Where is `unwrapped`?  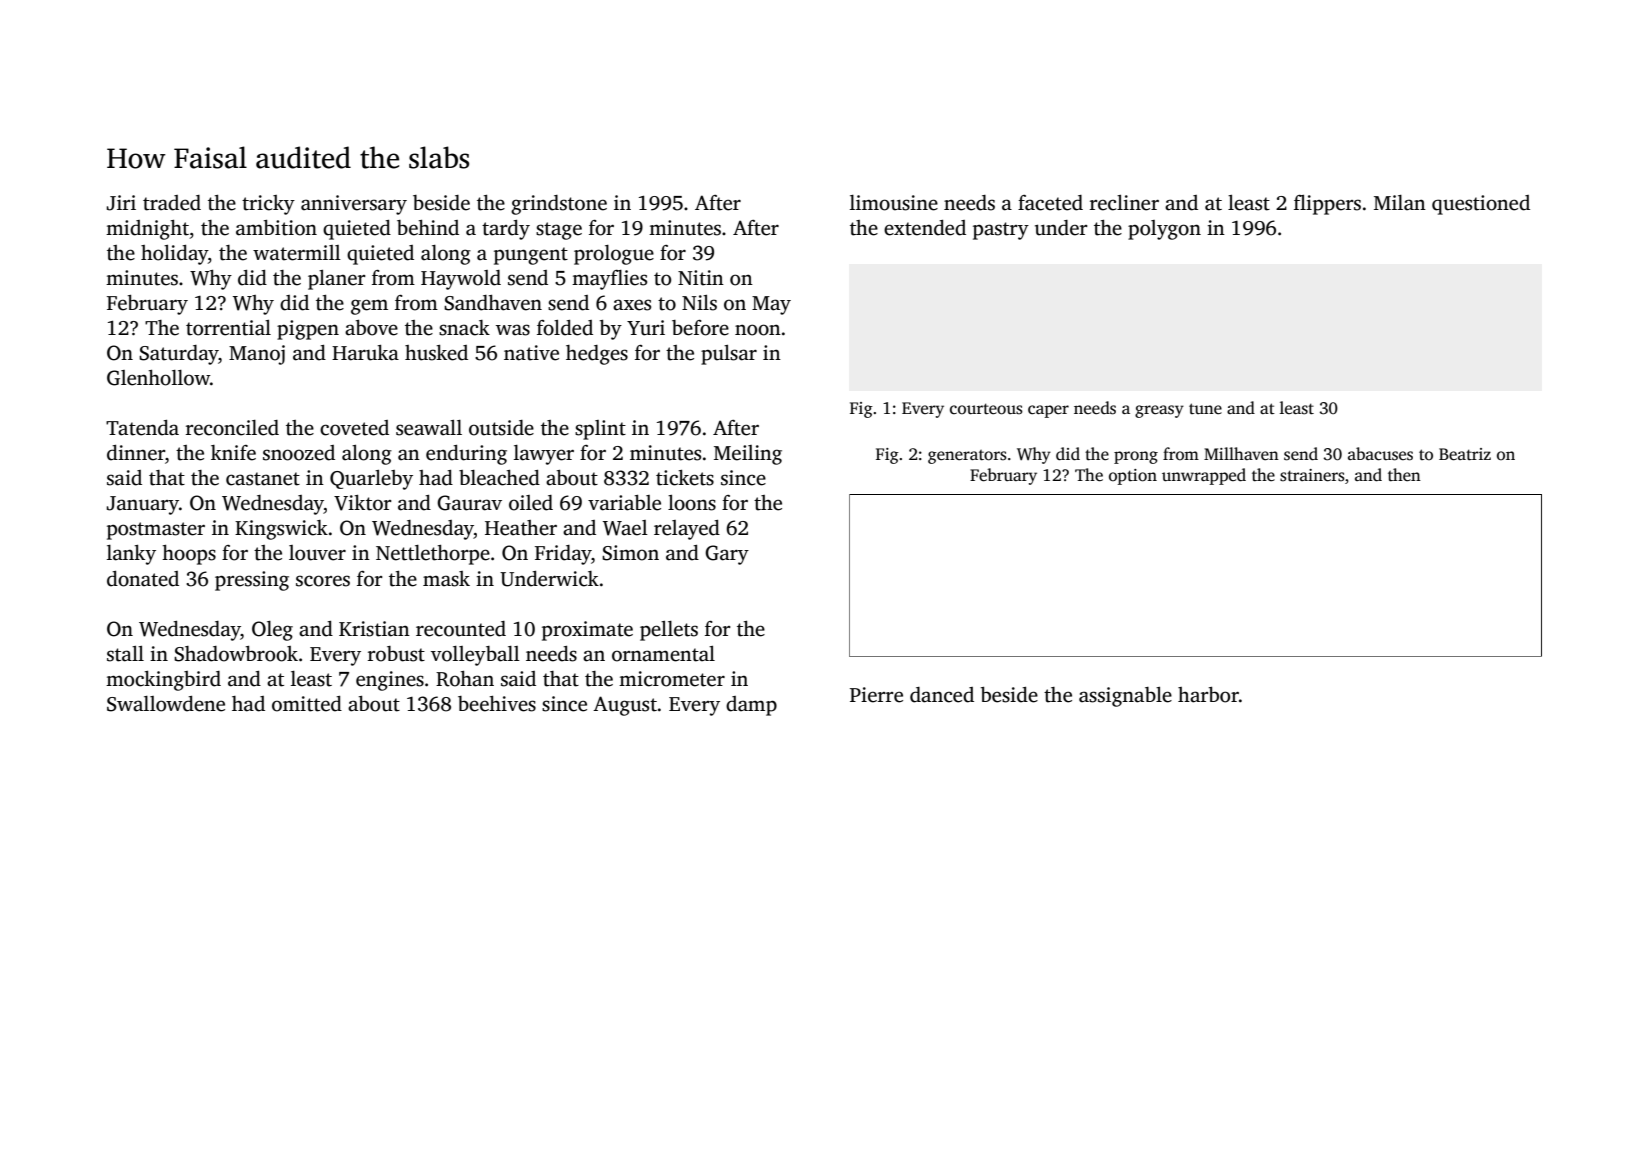
unwrapped is located at coordinates (1204, 476).
